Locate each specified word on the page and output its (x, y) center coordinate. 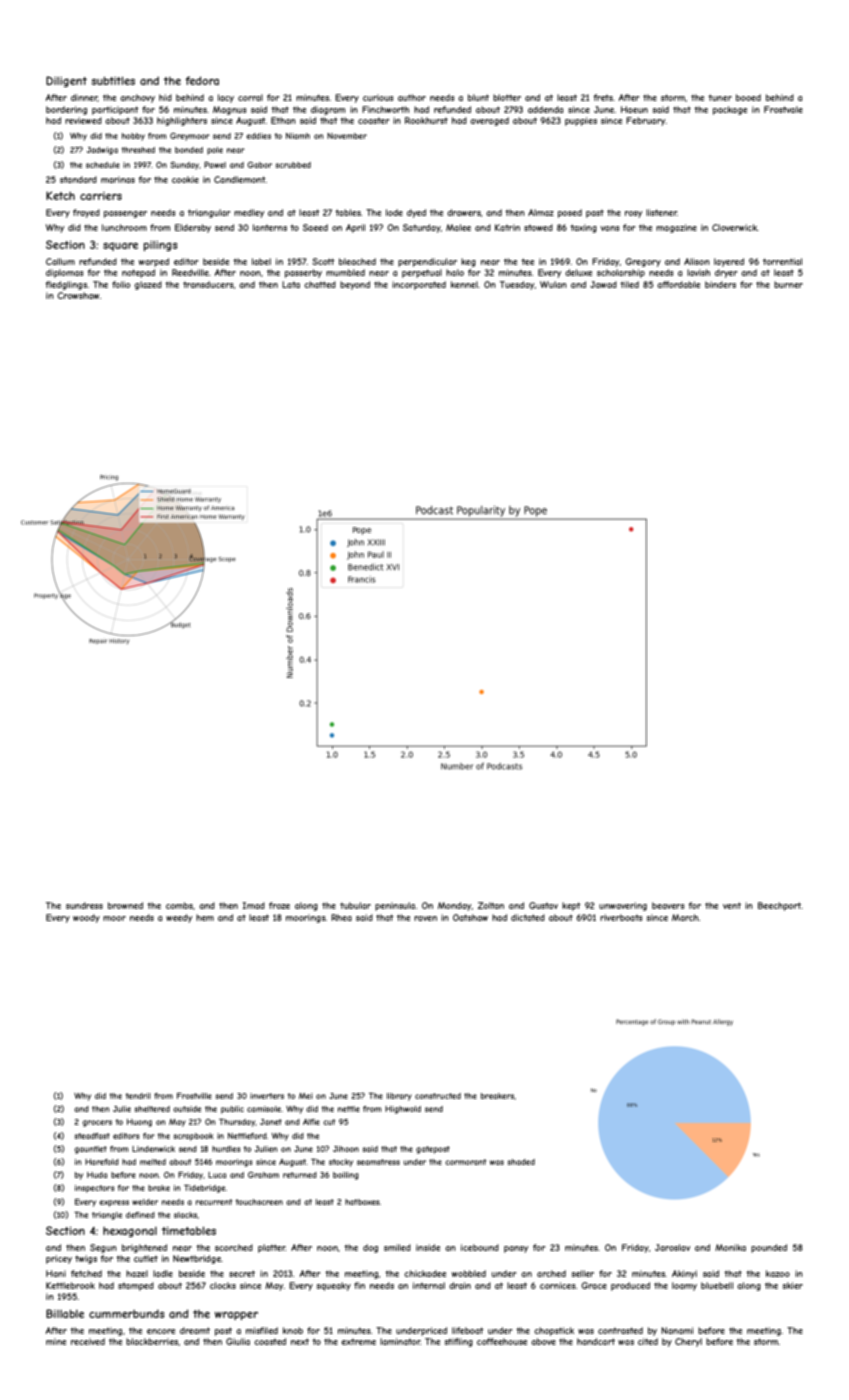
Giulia (238, 1341)
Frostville (194, 1096)
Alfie (311, 1122)
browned (125, 905)
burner (788, 284)
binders (720, 284)
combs (179, 905)
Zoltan (491, 905)
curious (378, 97)
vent (732, 905)
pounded (769, 1248)
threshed (138, 150)
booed (748, 97)
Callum (60, 261)
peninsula (395, 906)
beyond (355, 285)
